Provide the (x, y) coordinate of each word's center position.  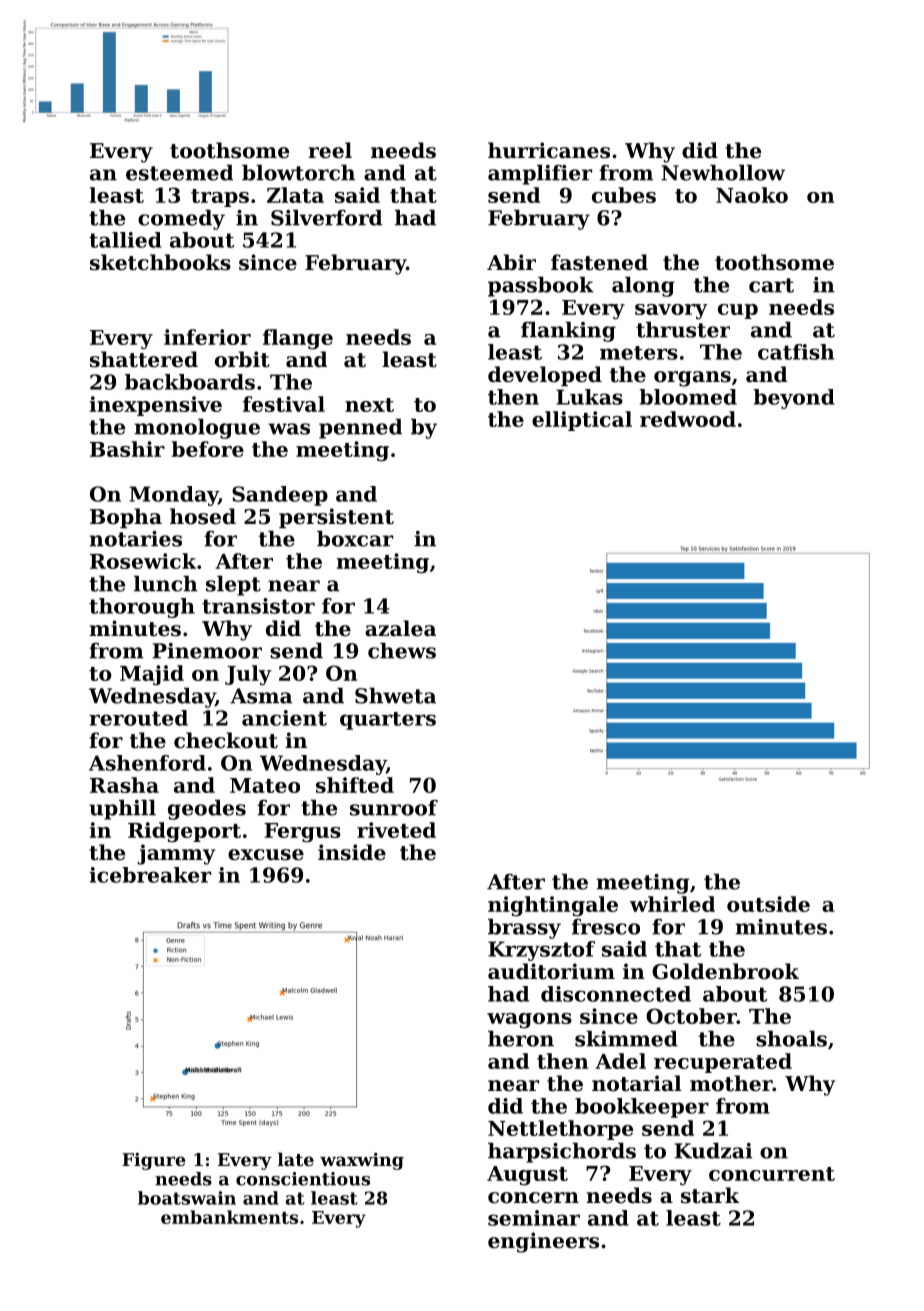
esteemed (179, 173)
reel (330, 150)
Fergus (302, 833)
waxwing (362, 1161)
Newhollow (723, 173)
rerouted (138, 718)
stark (710, 1195)
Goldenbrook (725, 971)
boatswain (187, 1198)
